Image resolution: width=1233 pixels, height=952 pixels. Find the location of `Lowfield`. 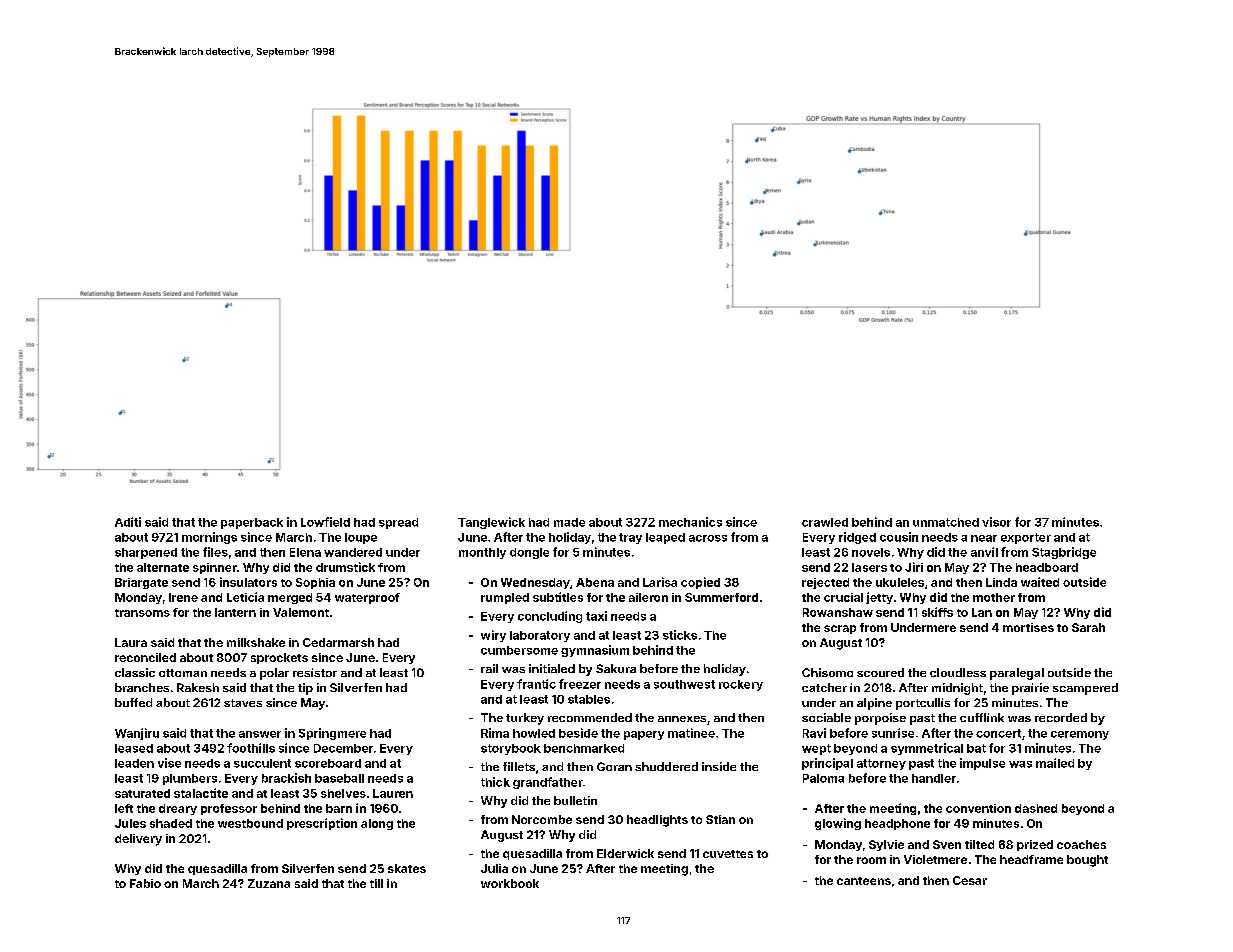

Lowfield is located at coordinates (325, 522).
